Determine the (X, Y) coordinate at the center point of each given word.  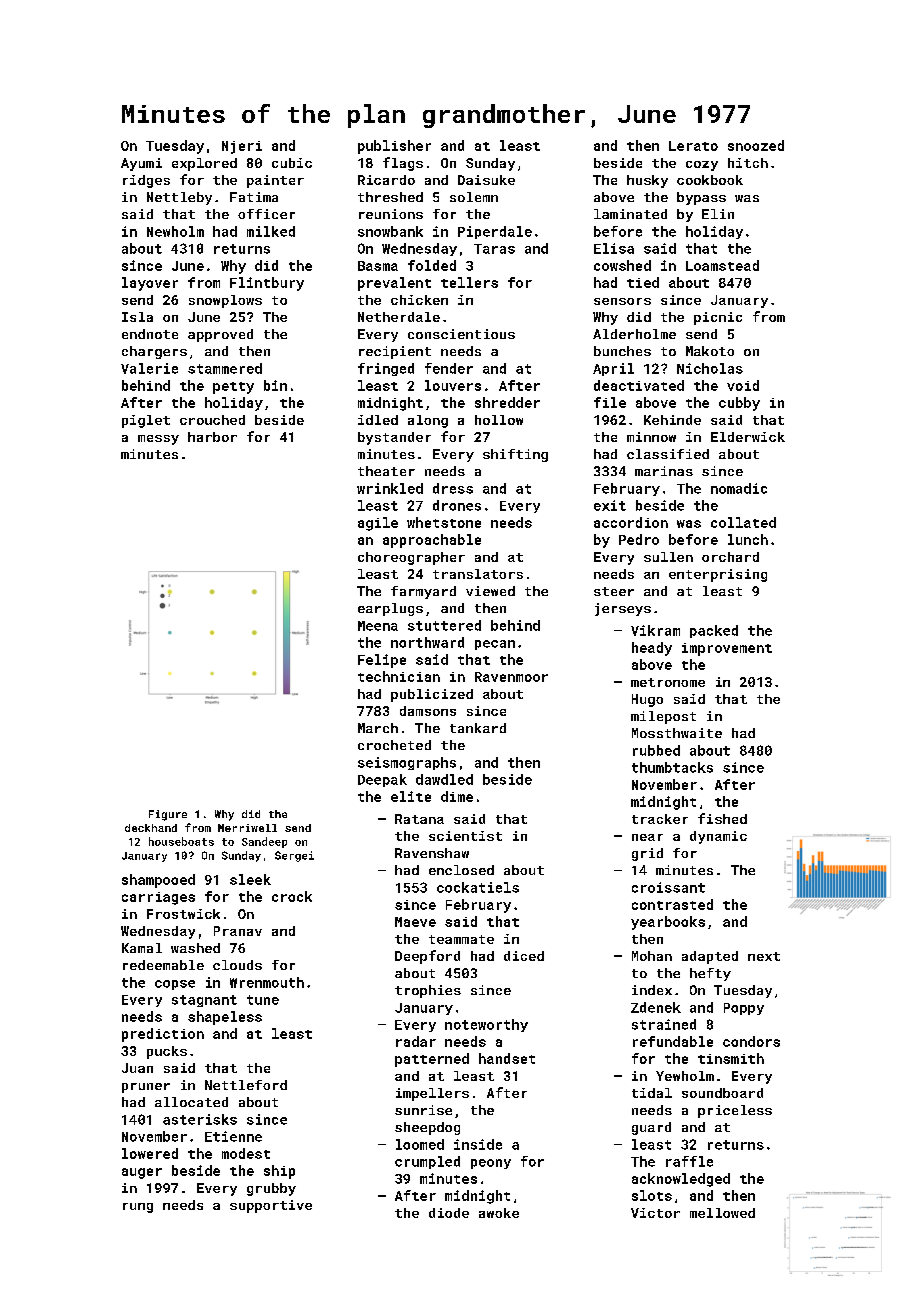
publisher (394, 147)
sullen (668, 557)
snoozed (756, 145)
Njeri (242, 147)
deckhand (151, 828)
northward (427, 642)
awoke (499, 1213)
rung (138, 1208)
